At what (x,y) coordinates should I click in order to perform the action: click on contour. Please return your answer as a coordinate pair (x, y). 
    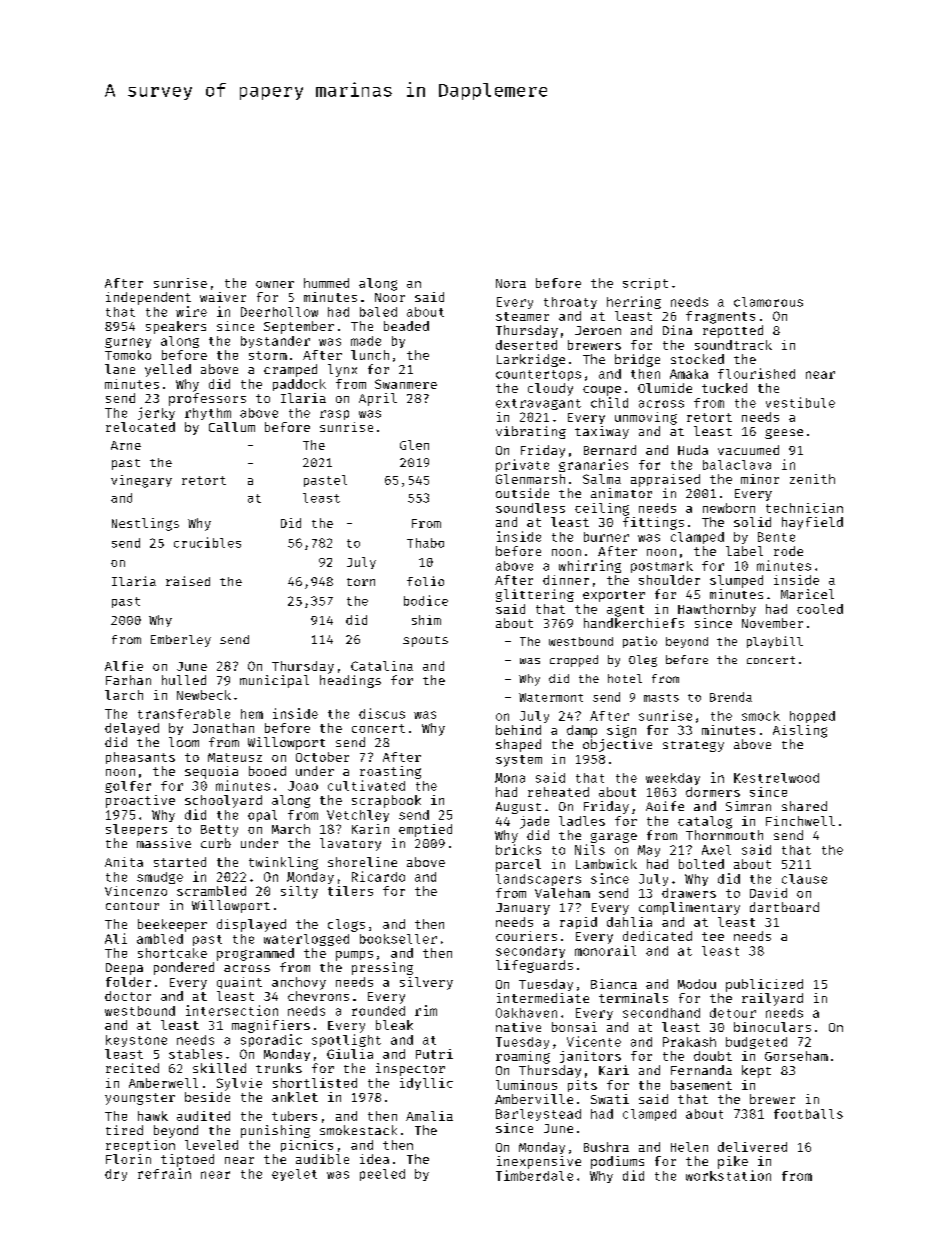
    Looking at the image, I should click on (132, 906).
